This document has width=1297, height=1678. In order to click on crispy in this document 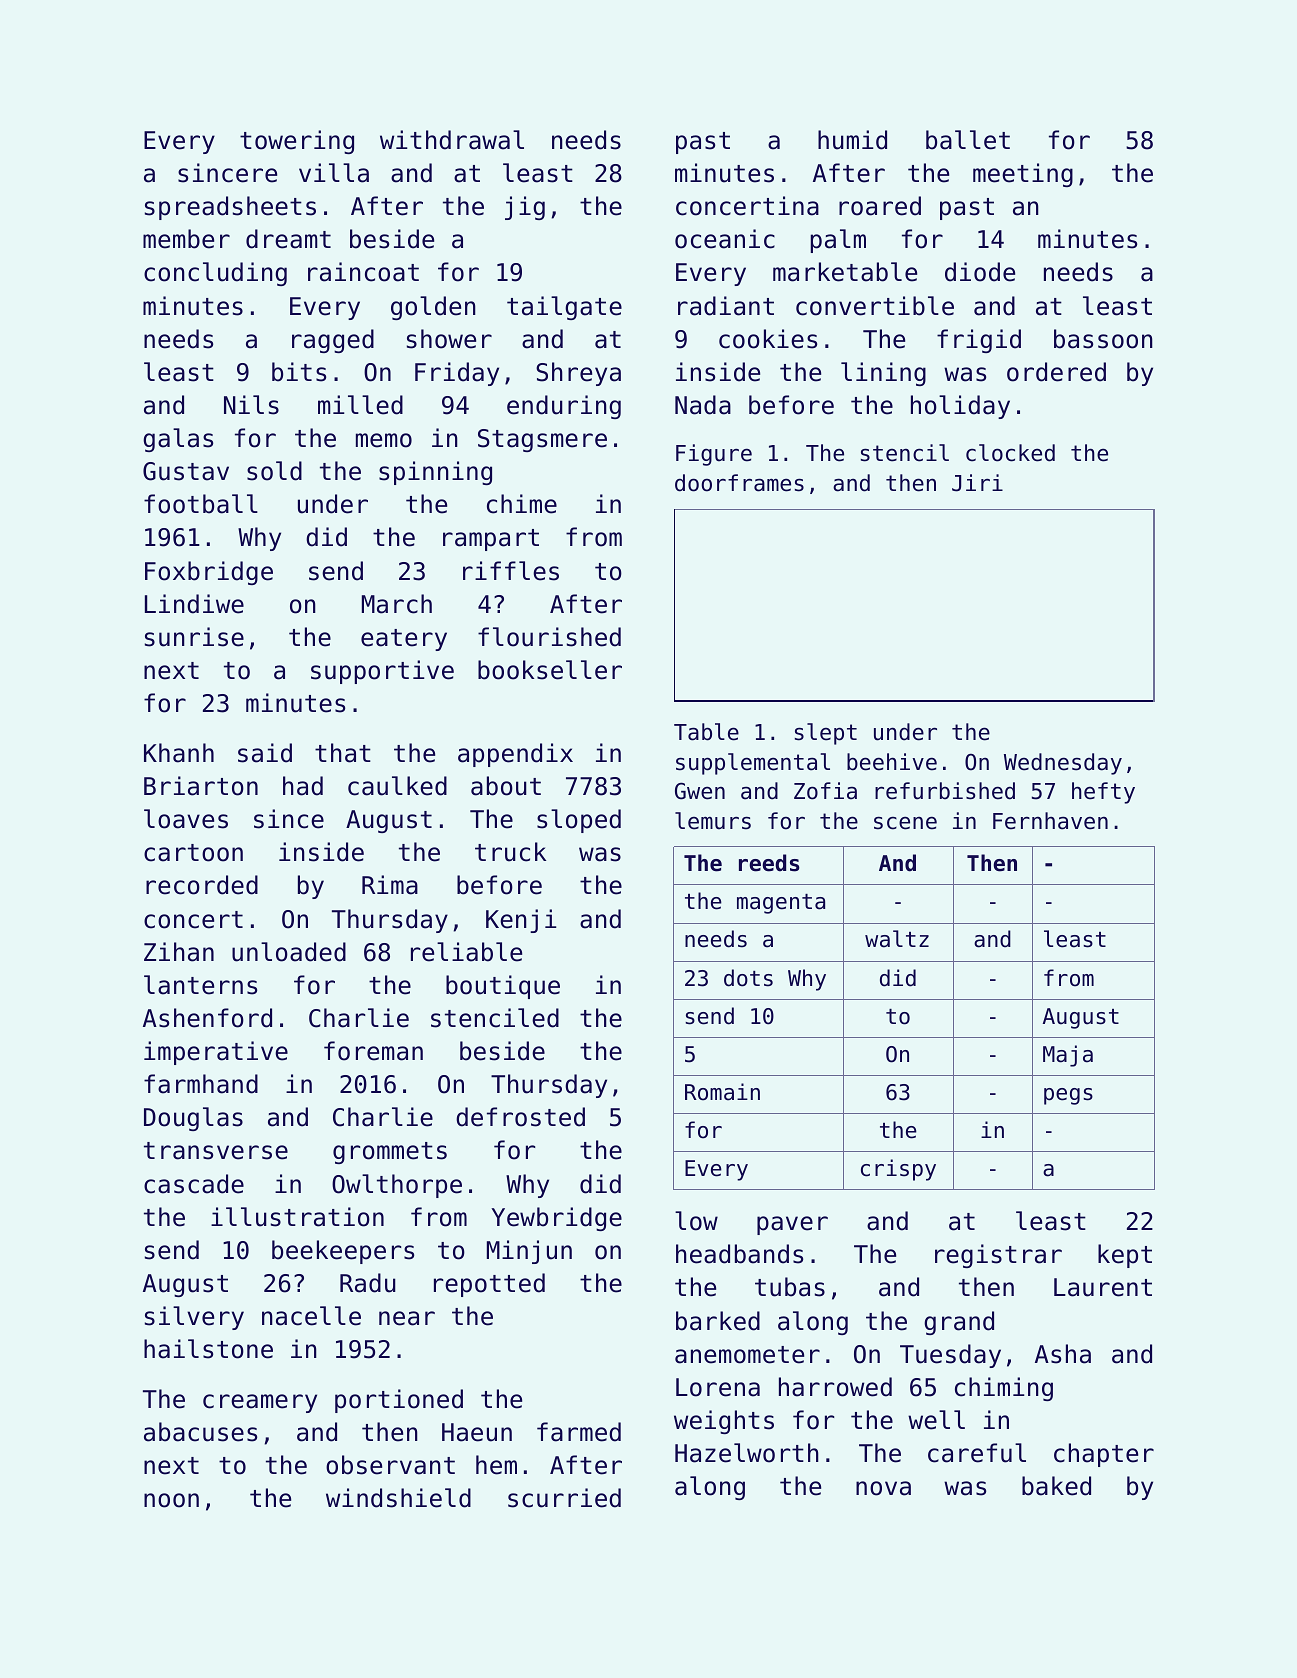, I will do `click(898, 1170)`.
